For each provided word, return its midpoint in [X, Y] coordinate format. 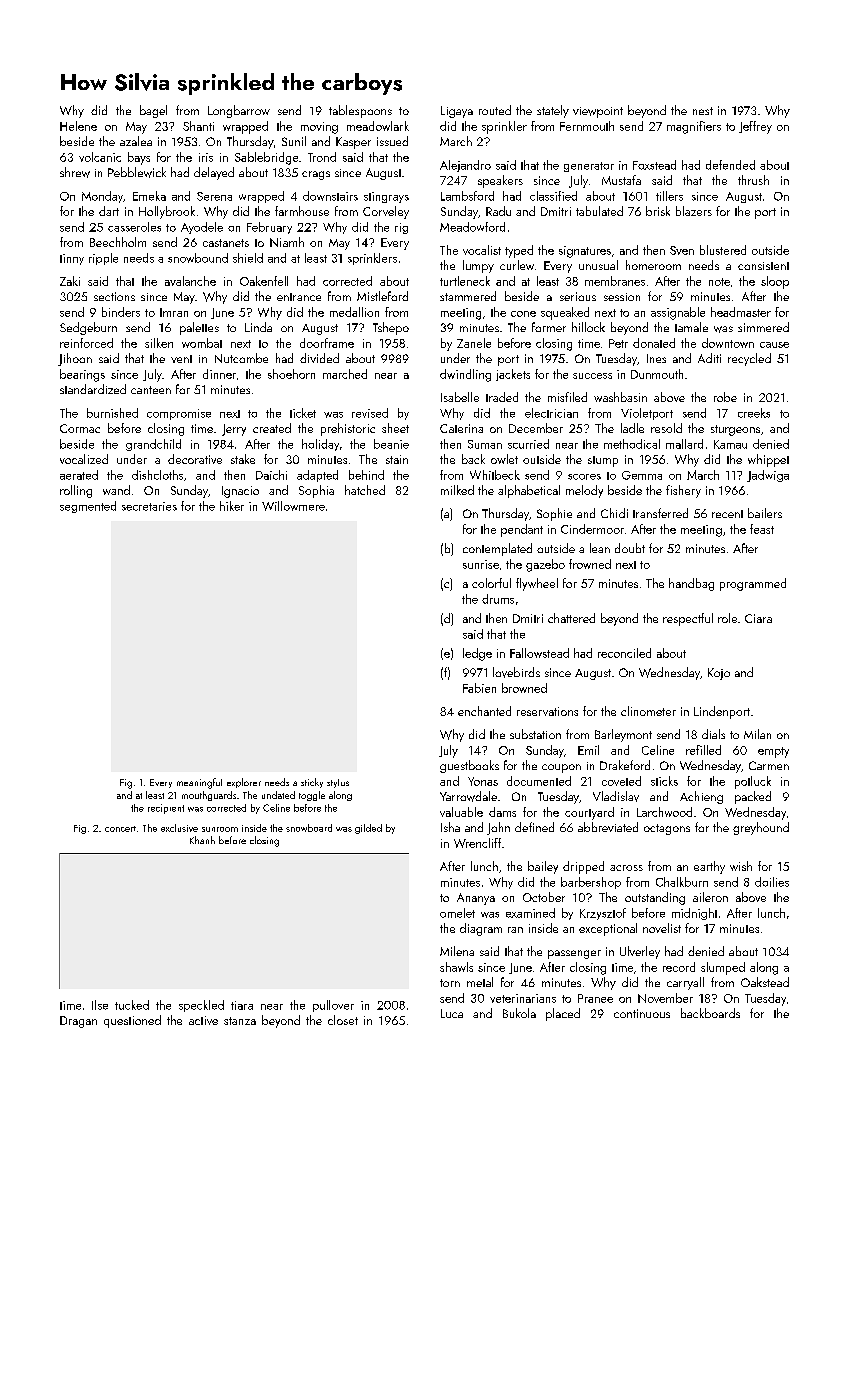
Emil [588, 750]
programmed [753, 584]
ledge [477, 654]
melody [584, 491]
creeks [754, 413]
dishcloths [157, 475]
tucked [132, 1005]
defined [534, 827]
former [549, 327]
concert [120, 829]
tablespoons [360, 111]
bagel [153, 111]
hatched [365, 490]
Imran [174, 312]
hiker [232, 506]
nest [703, 111]
